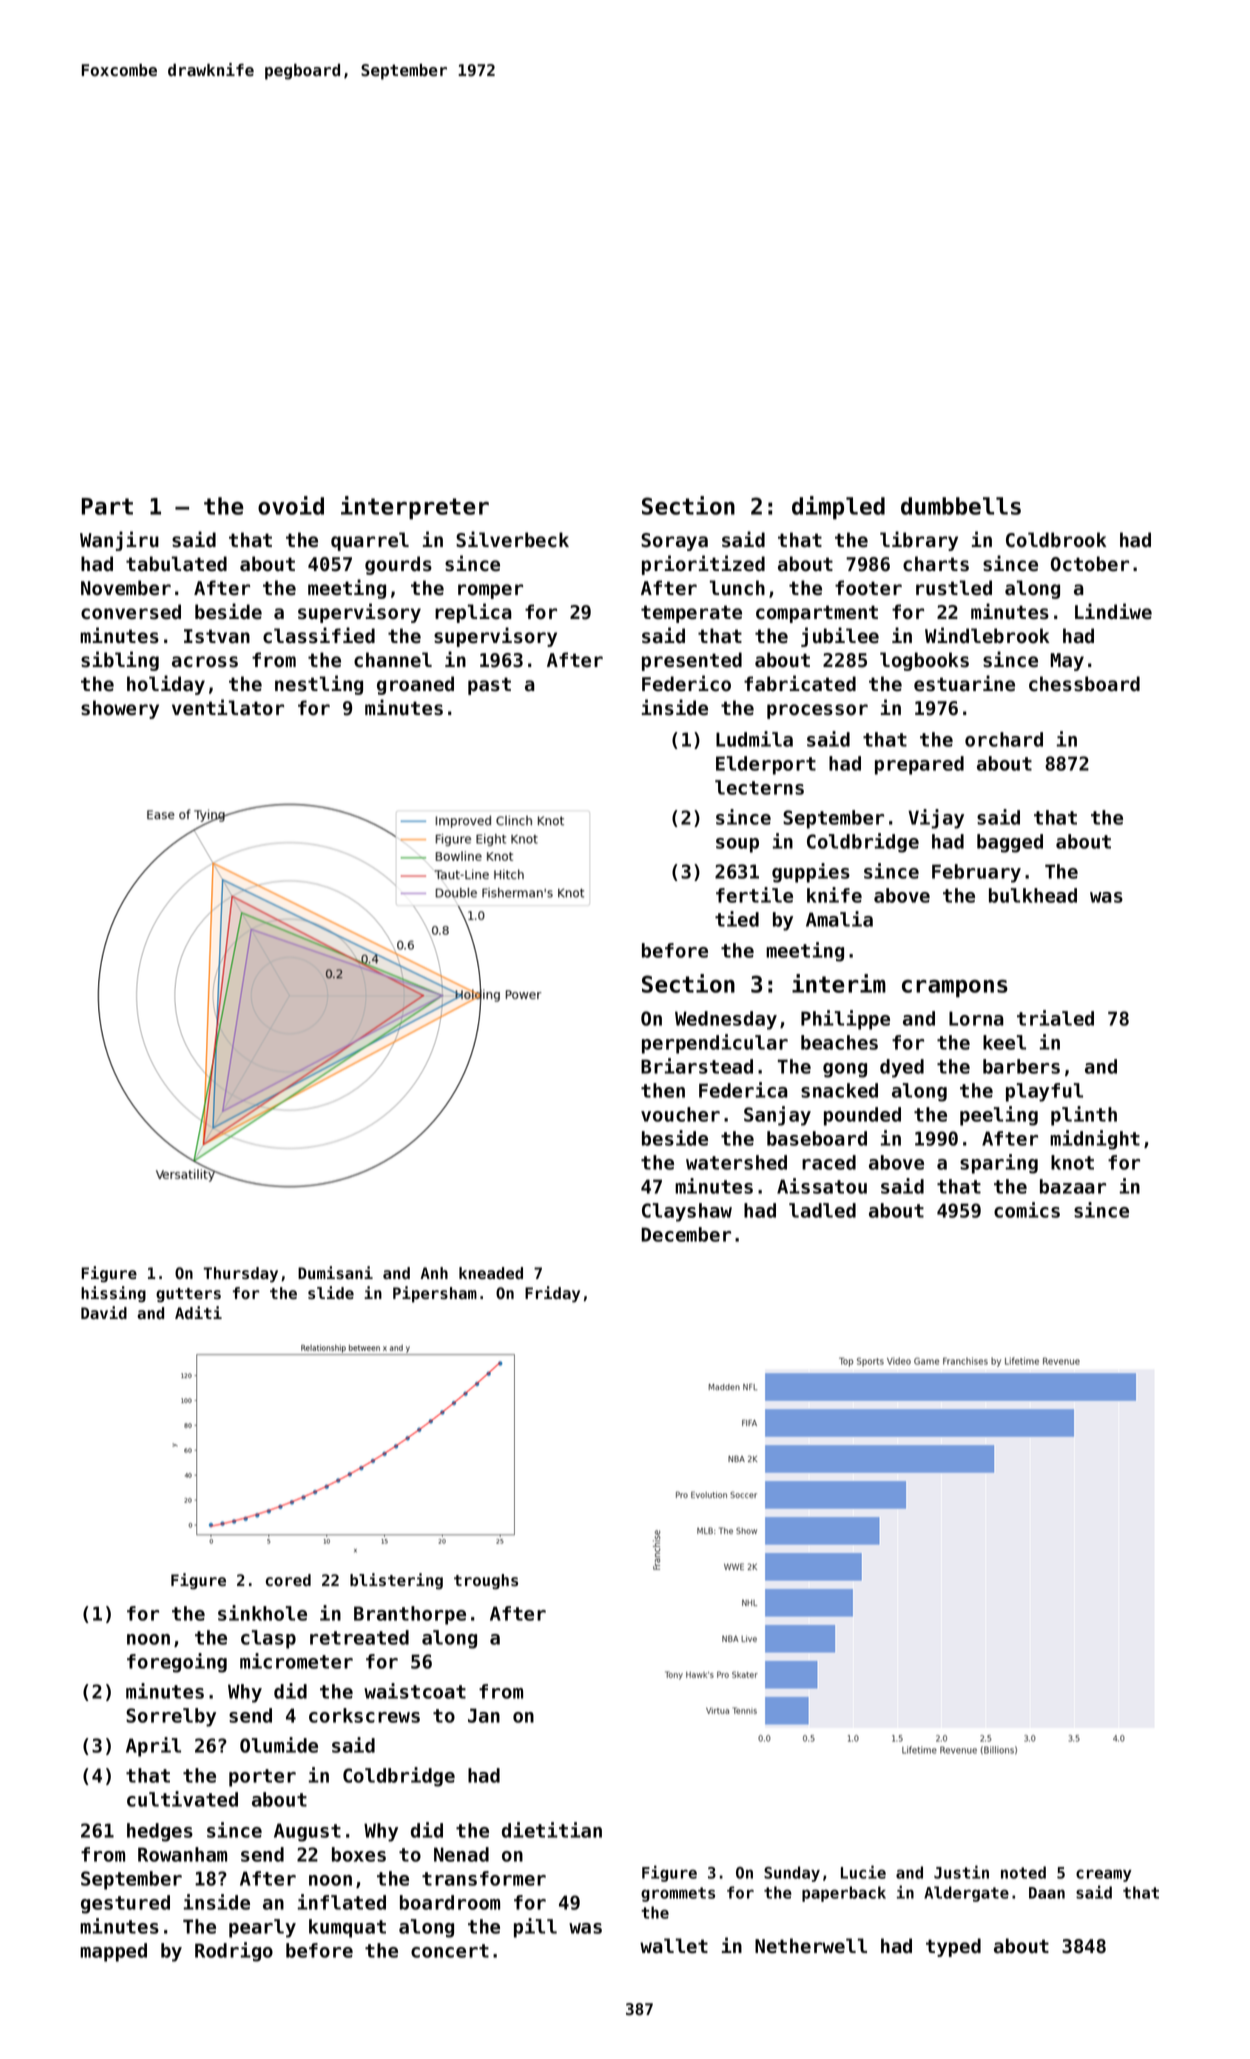 This image has width=1250, height=2059. Describe the element at coordinates (1027, 1210) in the image. I see `comics` at that location.
